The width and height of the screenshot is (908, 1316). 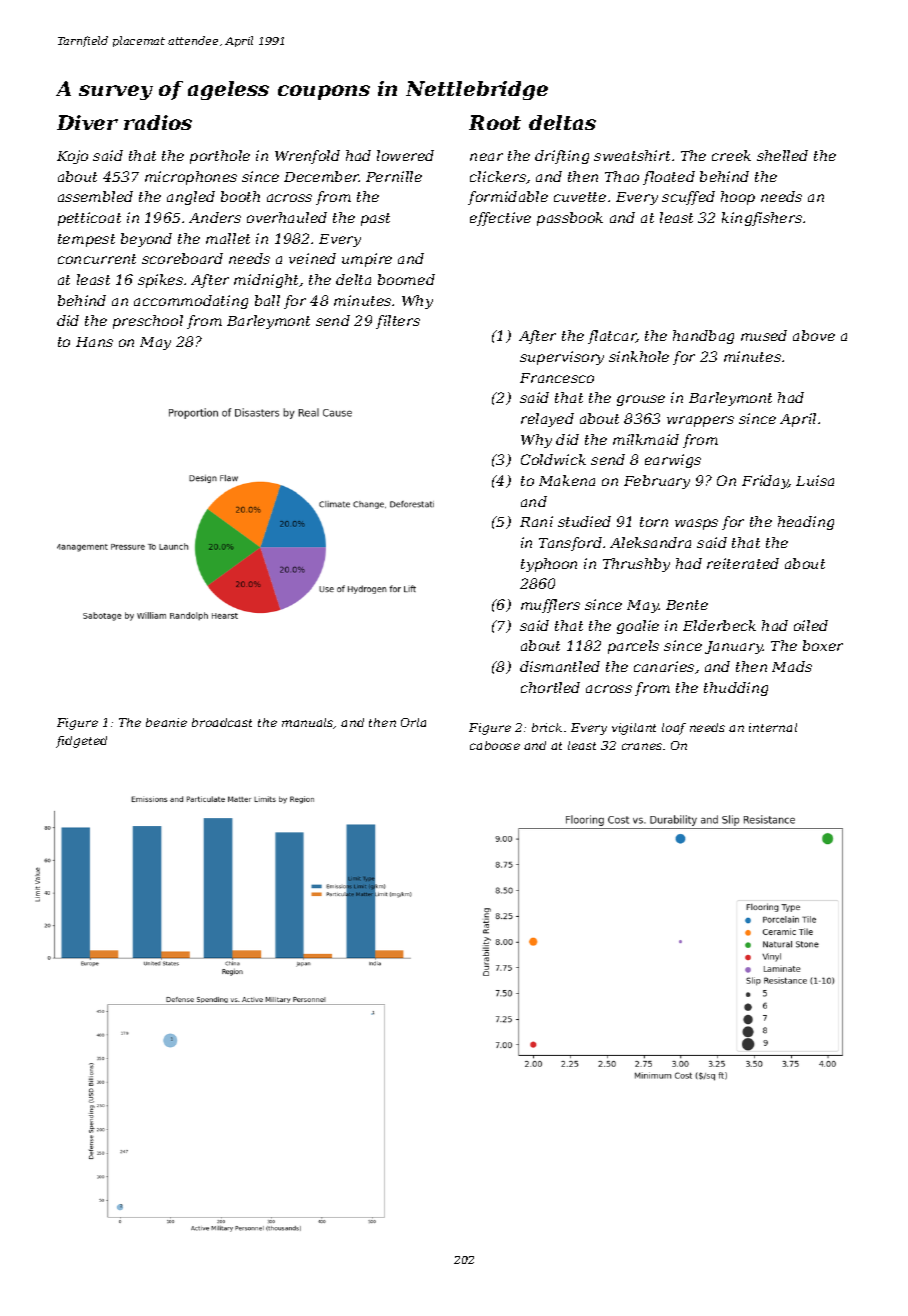 What do you see at coordinates (642, 746) in the screenshot?
I see `cranes` at bounding box center [642, 746].
